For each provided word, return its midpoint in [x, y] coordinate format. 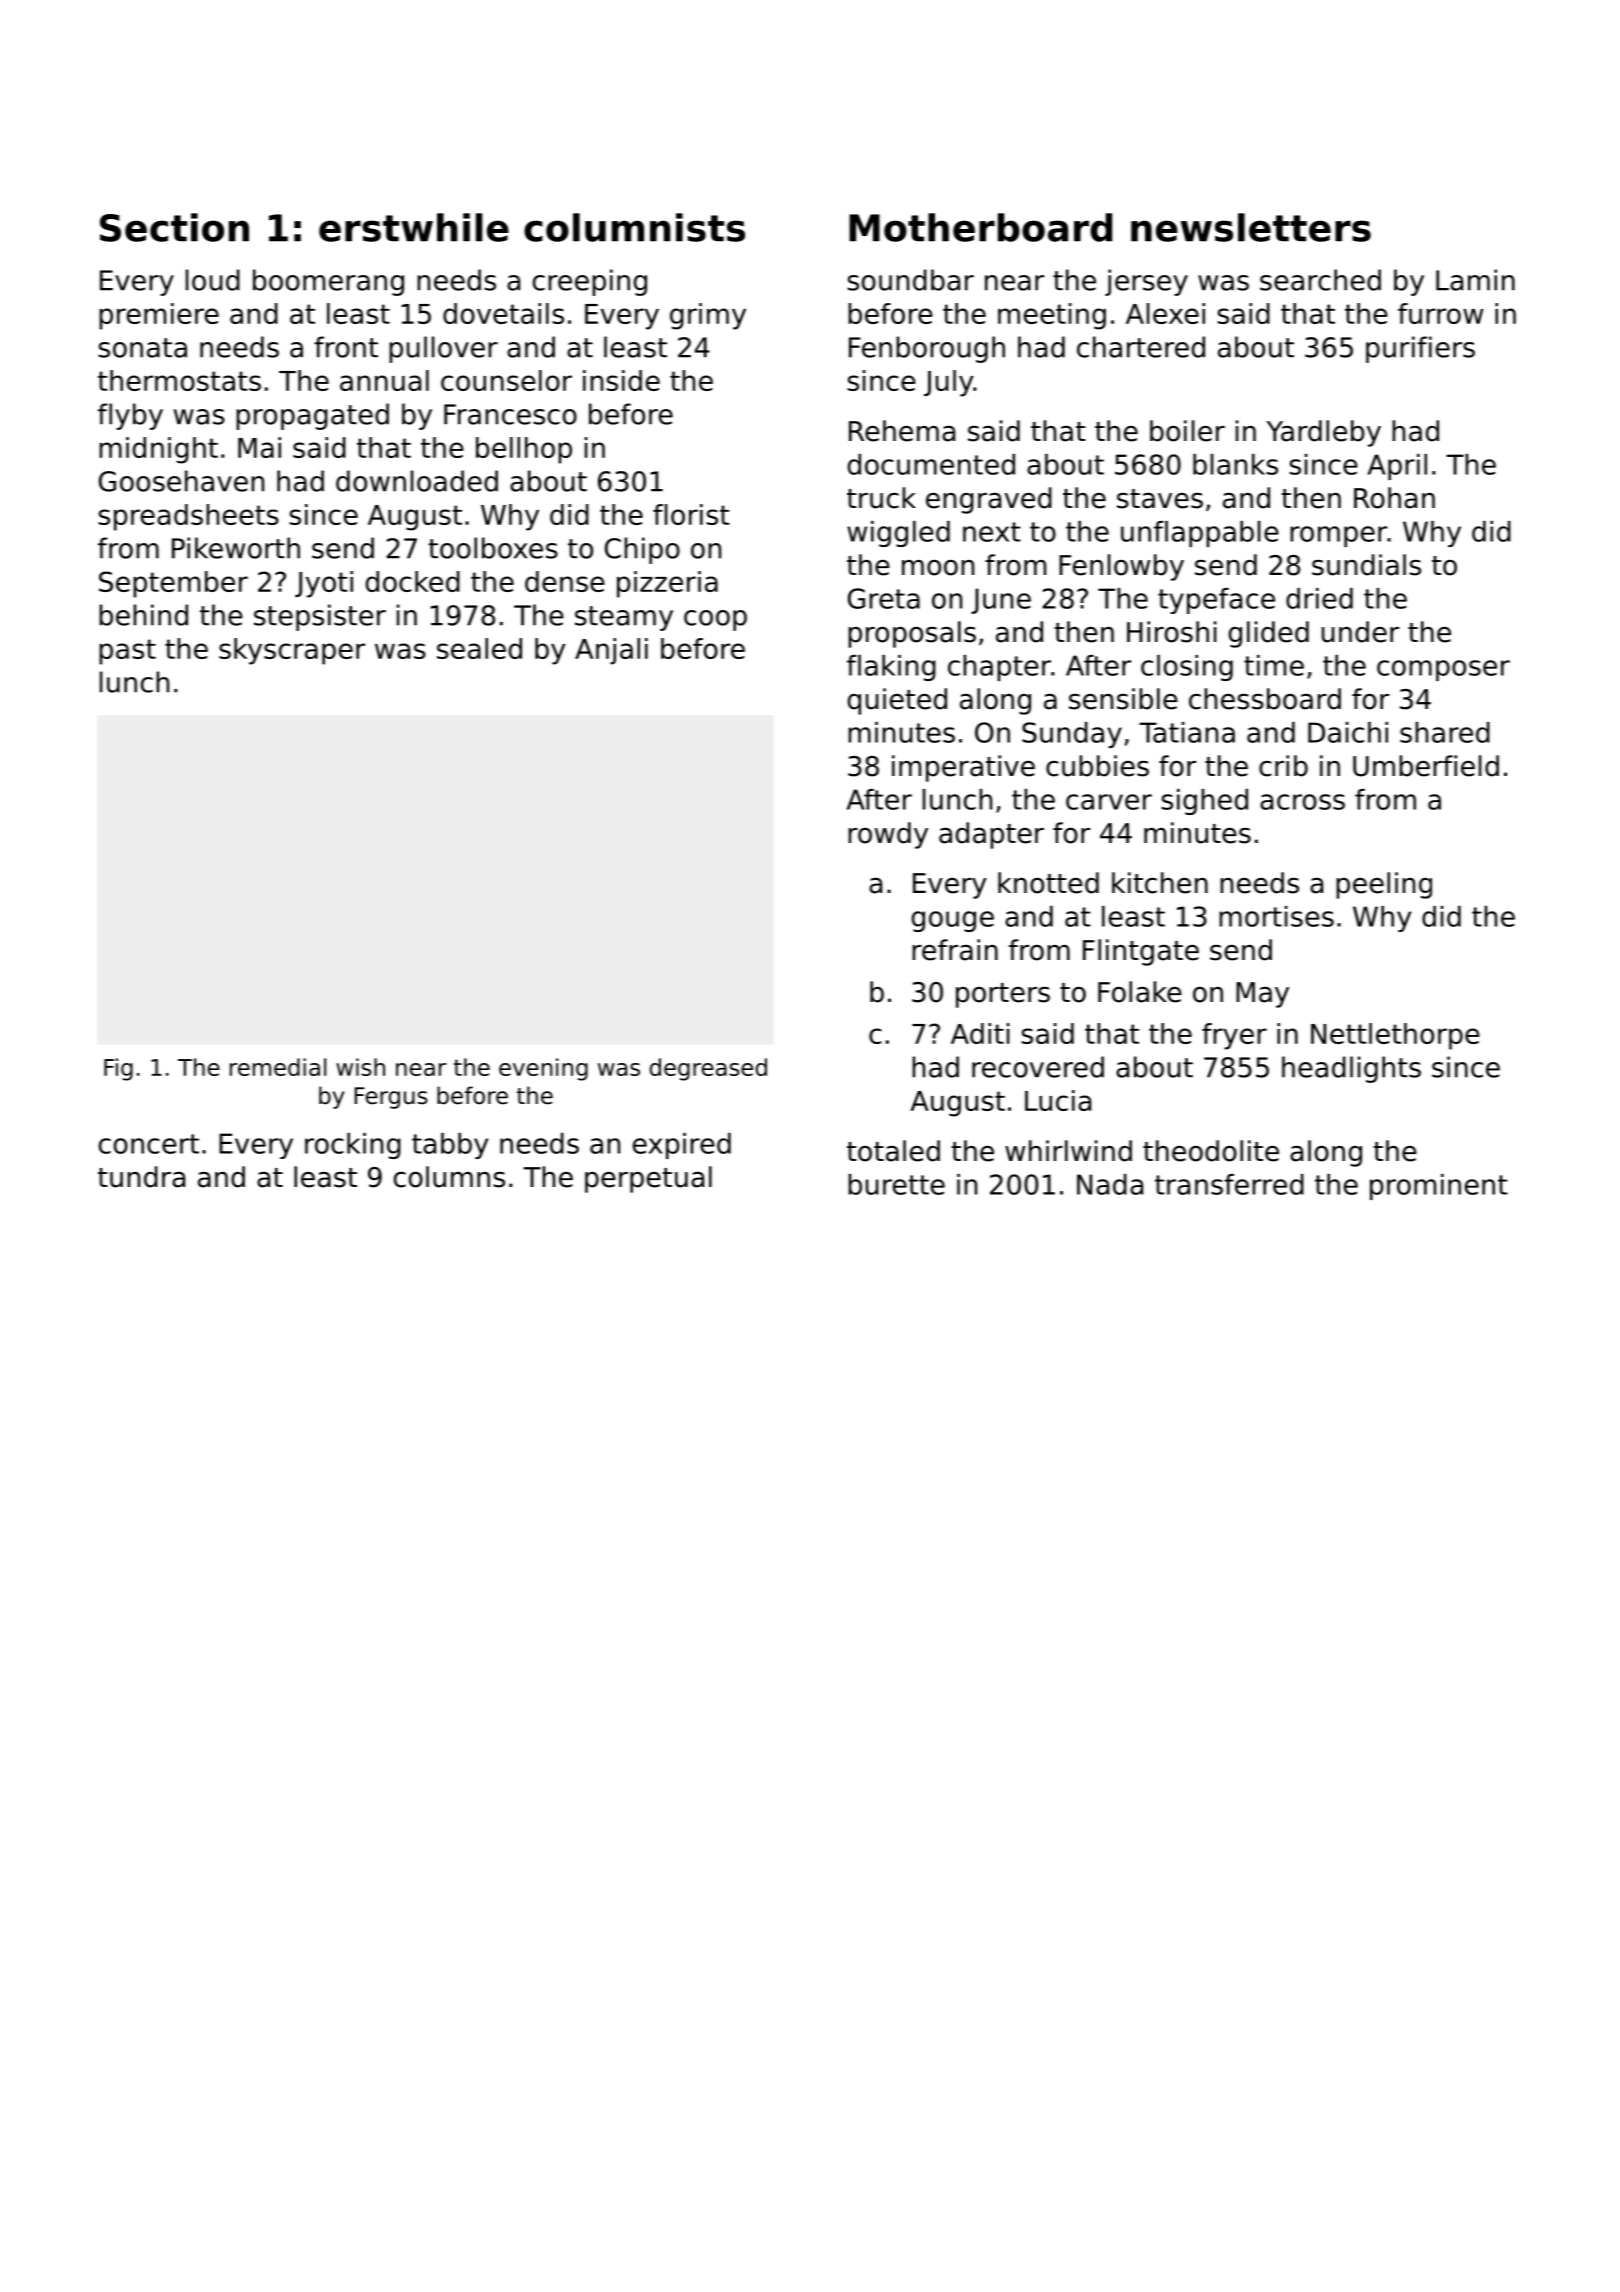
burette [896, 1184]
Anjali [611, 651]
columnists [634, 227]
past [127, 652]
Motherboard [980, 227]
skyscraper [292, 651]
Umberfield [1426, 766]
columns [449, 1177]
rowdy [888, 835]
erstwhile [414, 227]
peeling [1384, 885]
